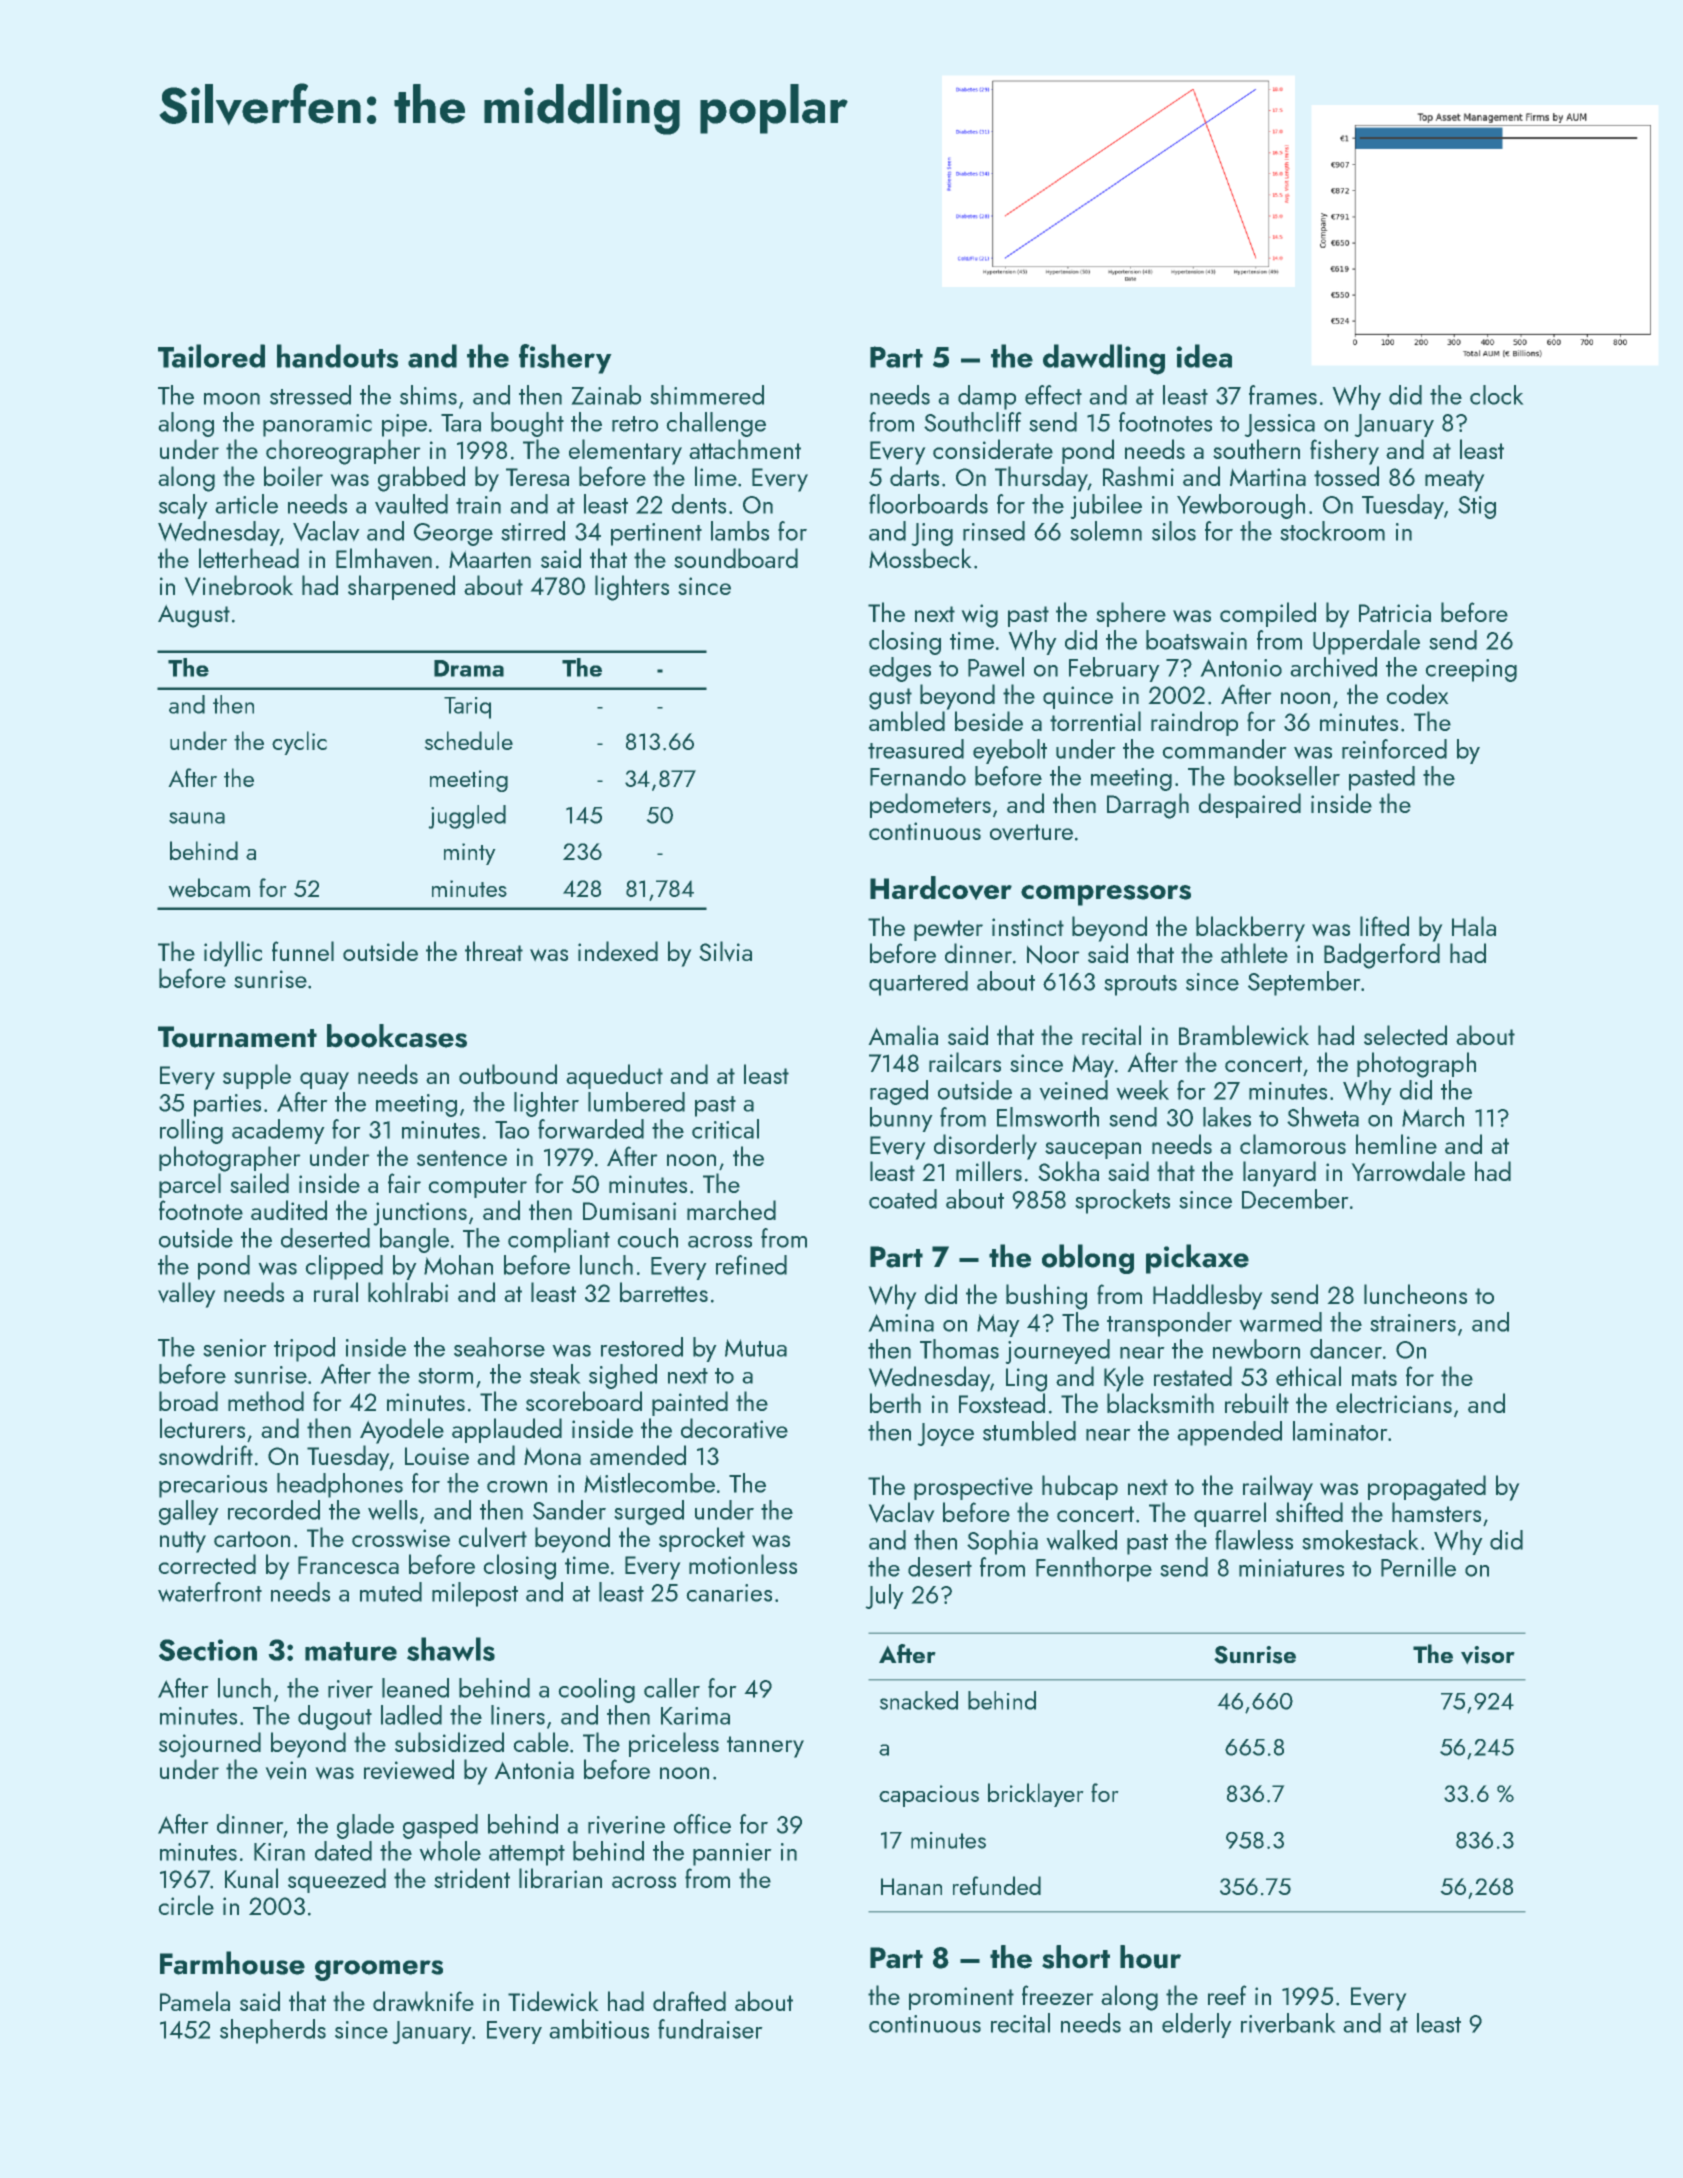 This screenshot has height=2178, width=1683. Describe the element at coordinates (1279, 425) in the screenshot. I see `Jessica` at that location.
